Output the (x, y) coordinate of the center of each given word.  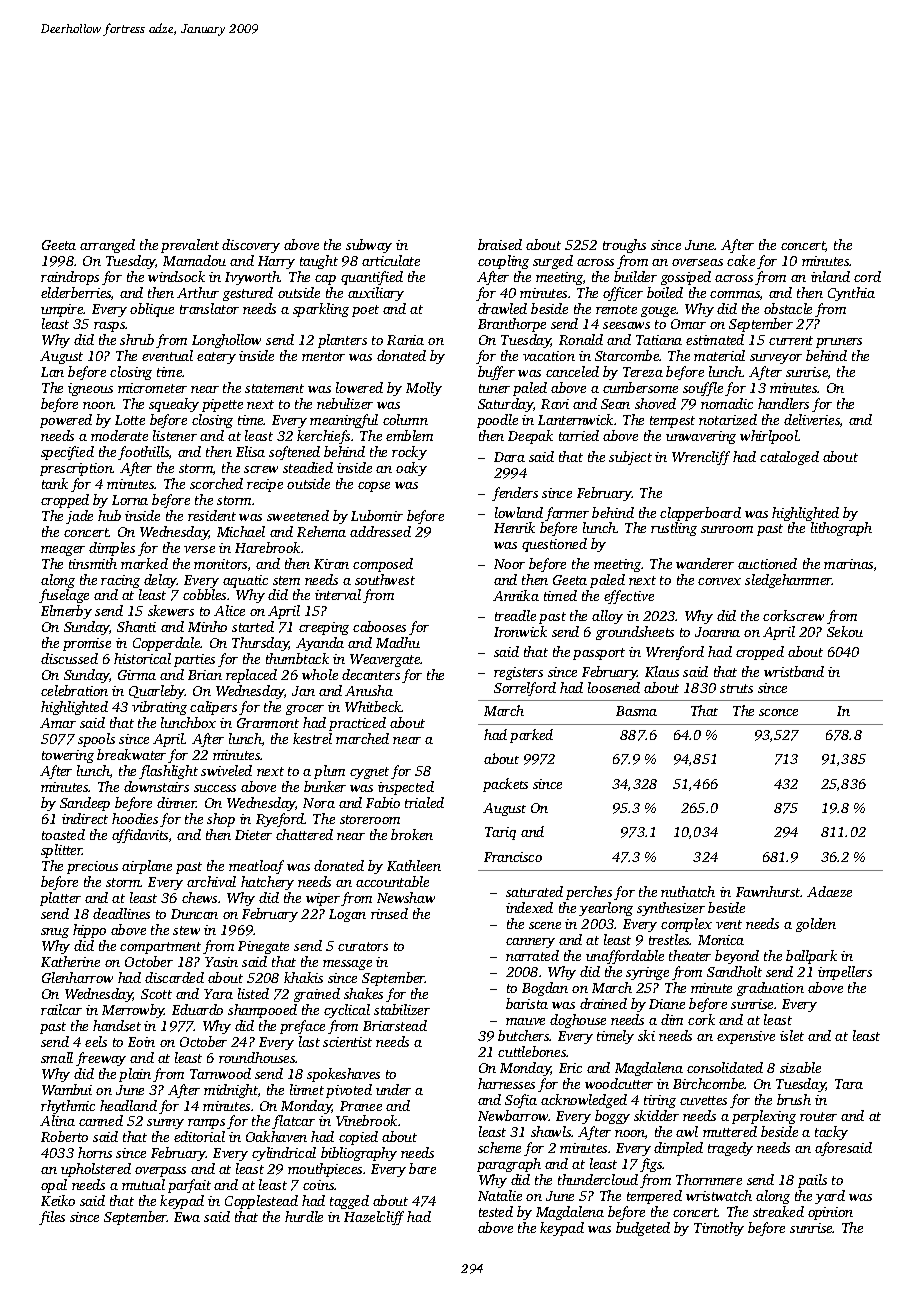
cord (867, 276)
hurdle (304, 1216)
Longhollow (226, 341)
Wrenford (675, 653)
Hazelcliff (374, 1218)
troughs (624, 246)
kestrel (312, 738)
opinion (830, 1213)
